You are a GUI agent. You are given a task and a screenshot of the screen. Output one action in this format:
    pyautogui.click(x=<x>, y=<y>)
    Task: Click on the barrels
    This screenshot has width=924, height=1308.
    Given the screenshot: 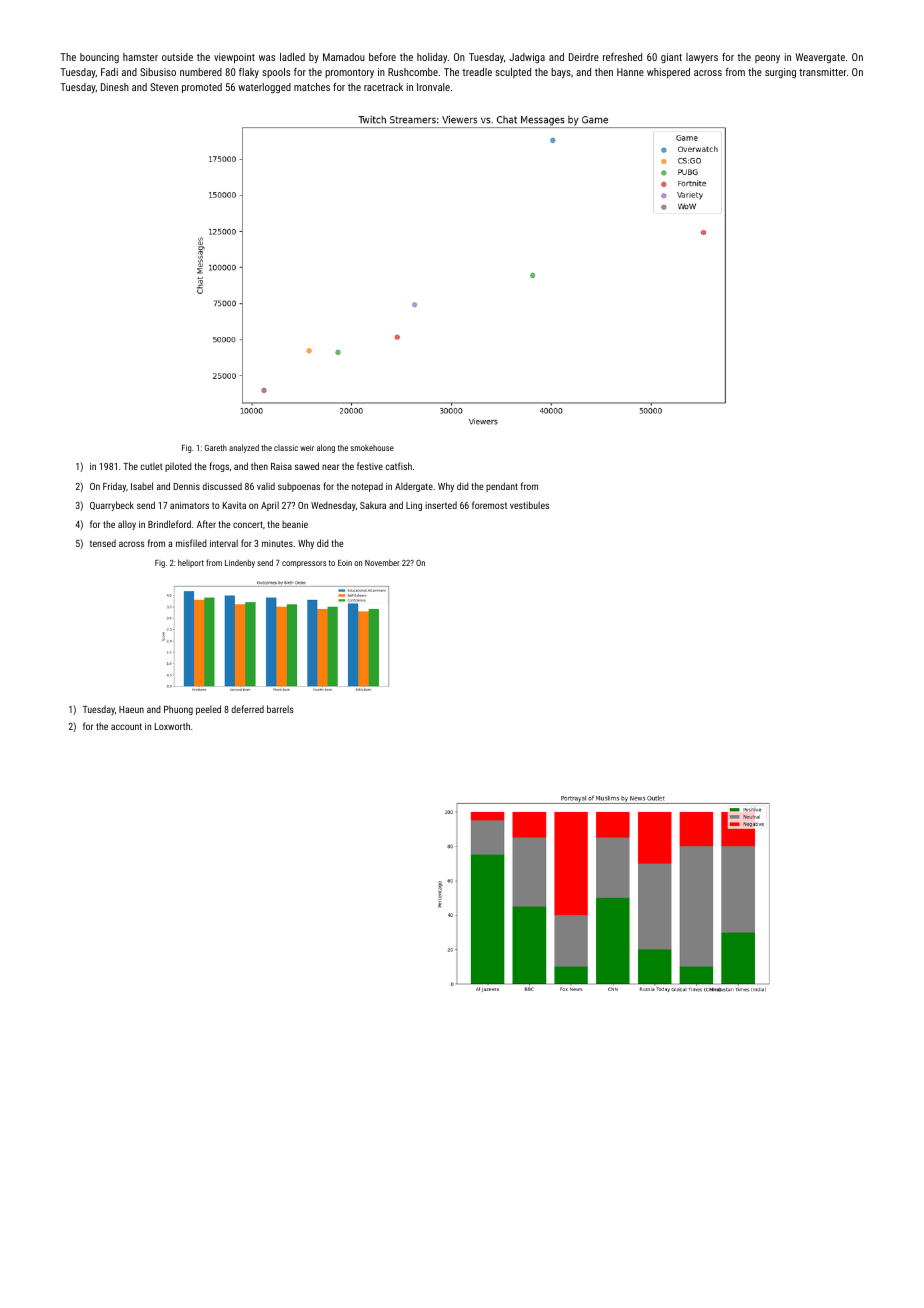 What is the action you would take?
    pyautogui.click(x=280, y=709)
